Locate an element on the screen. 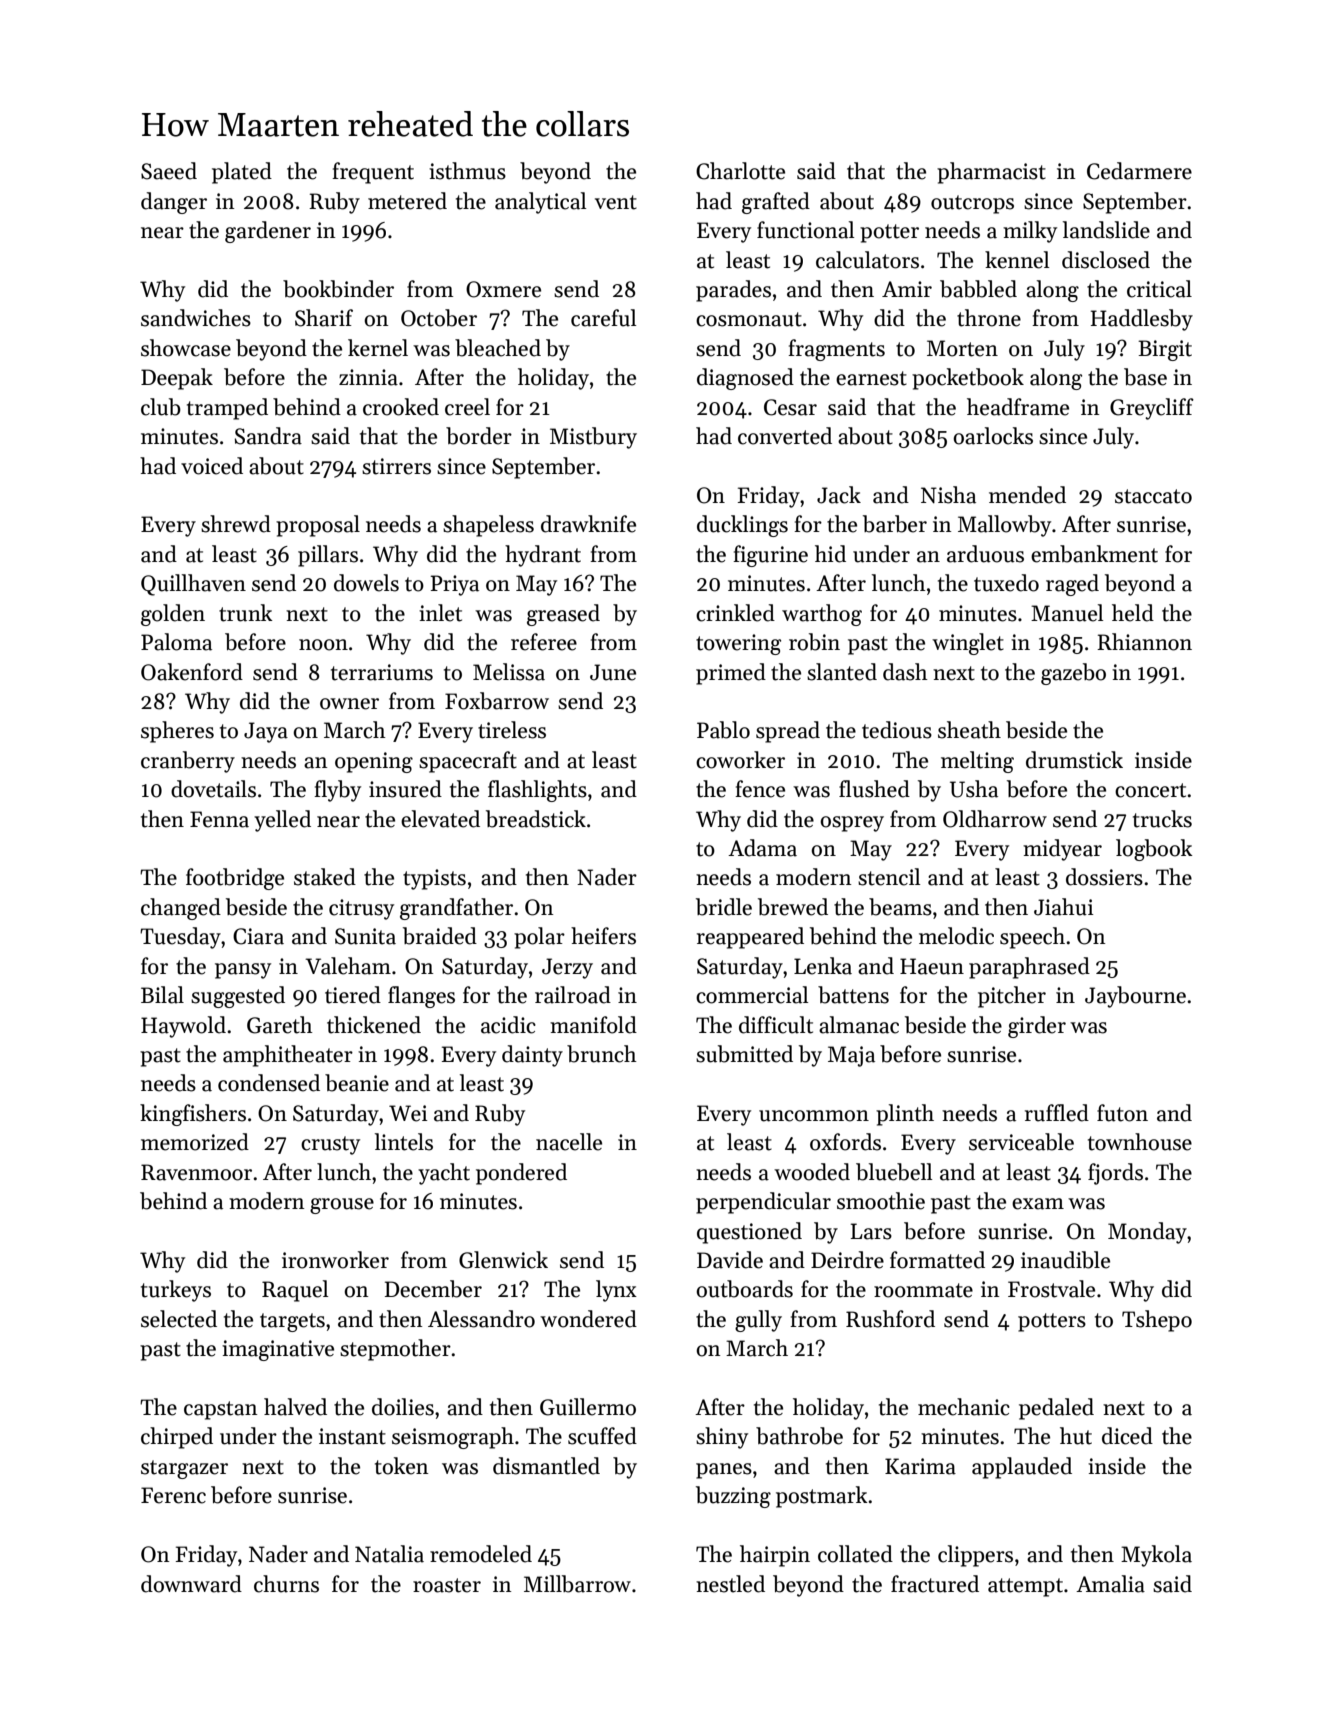 The image size is (1333, 1726). isthmus is located at coordinates (467, 171).
